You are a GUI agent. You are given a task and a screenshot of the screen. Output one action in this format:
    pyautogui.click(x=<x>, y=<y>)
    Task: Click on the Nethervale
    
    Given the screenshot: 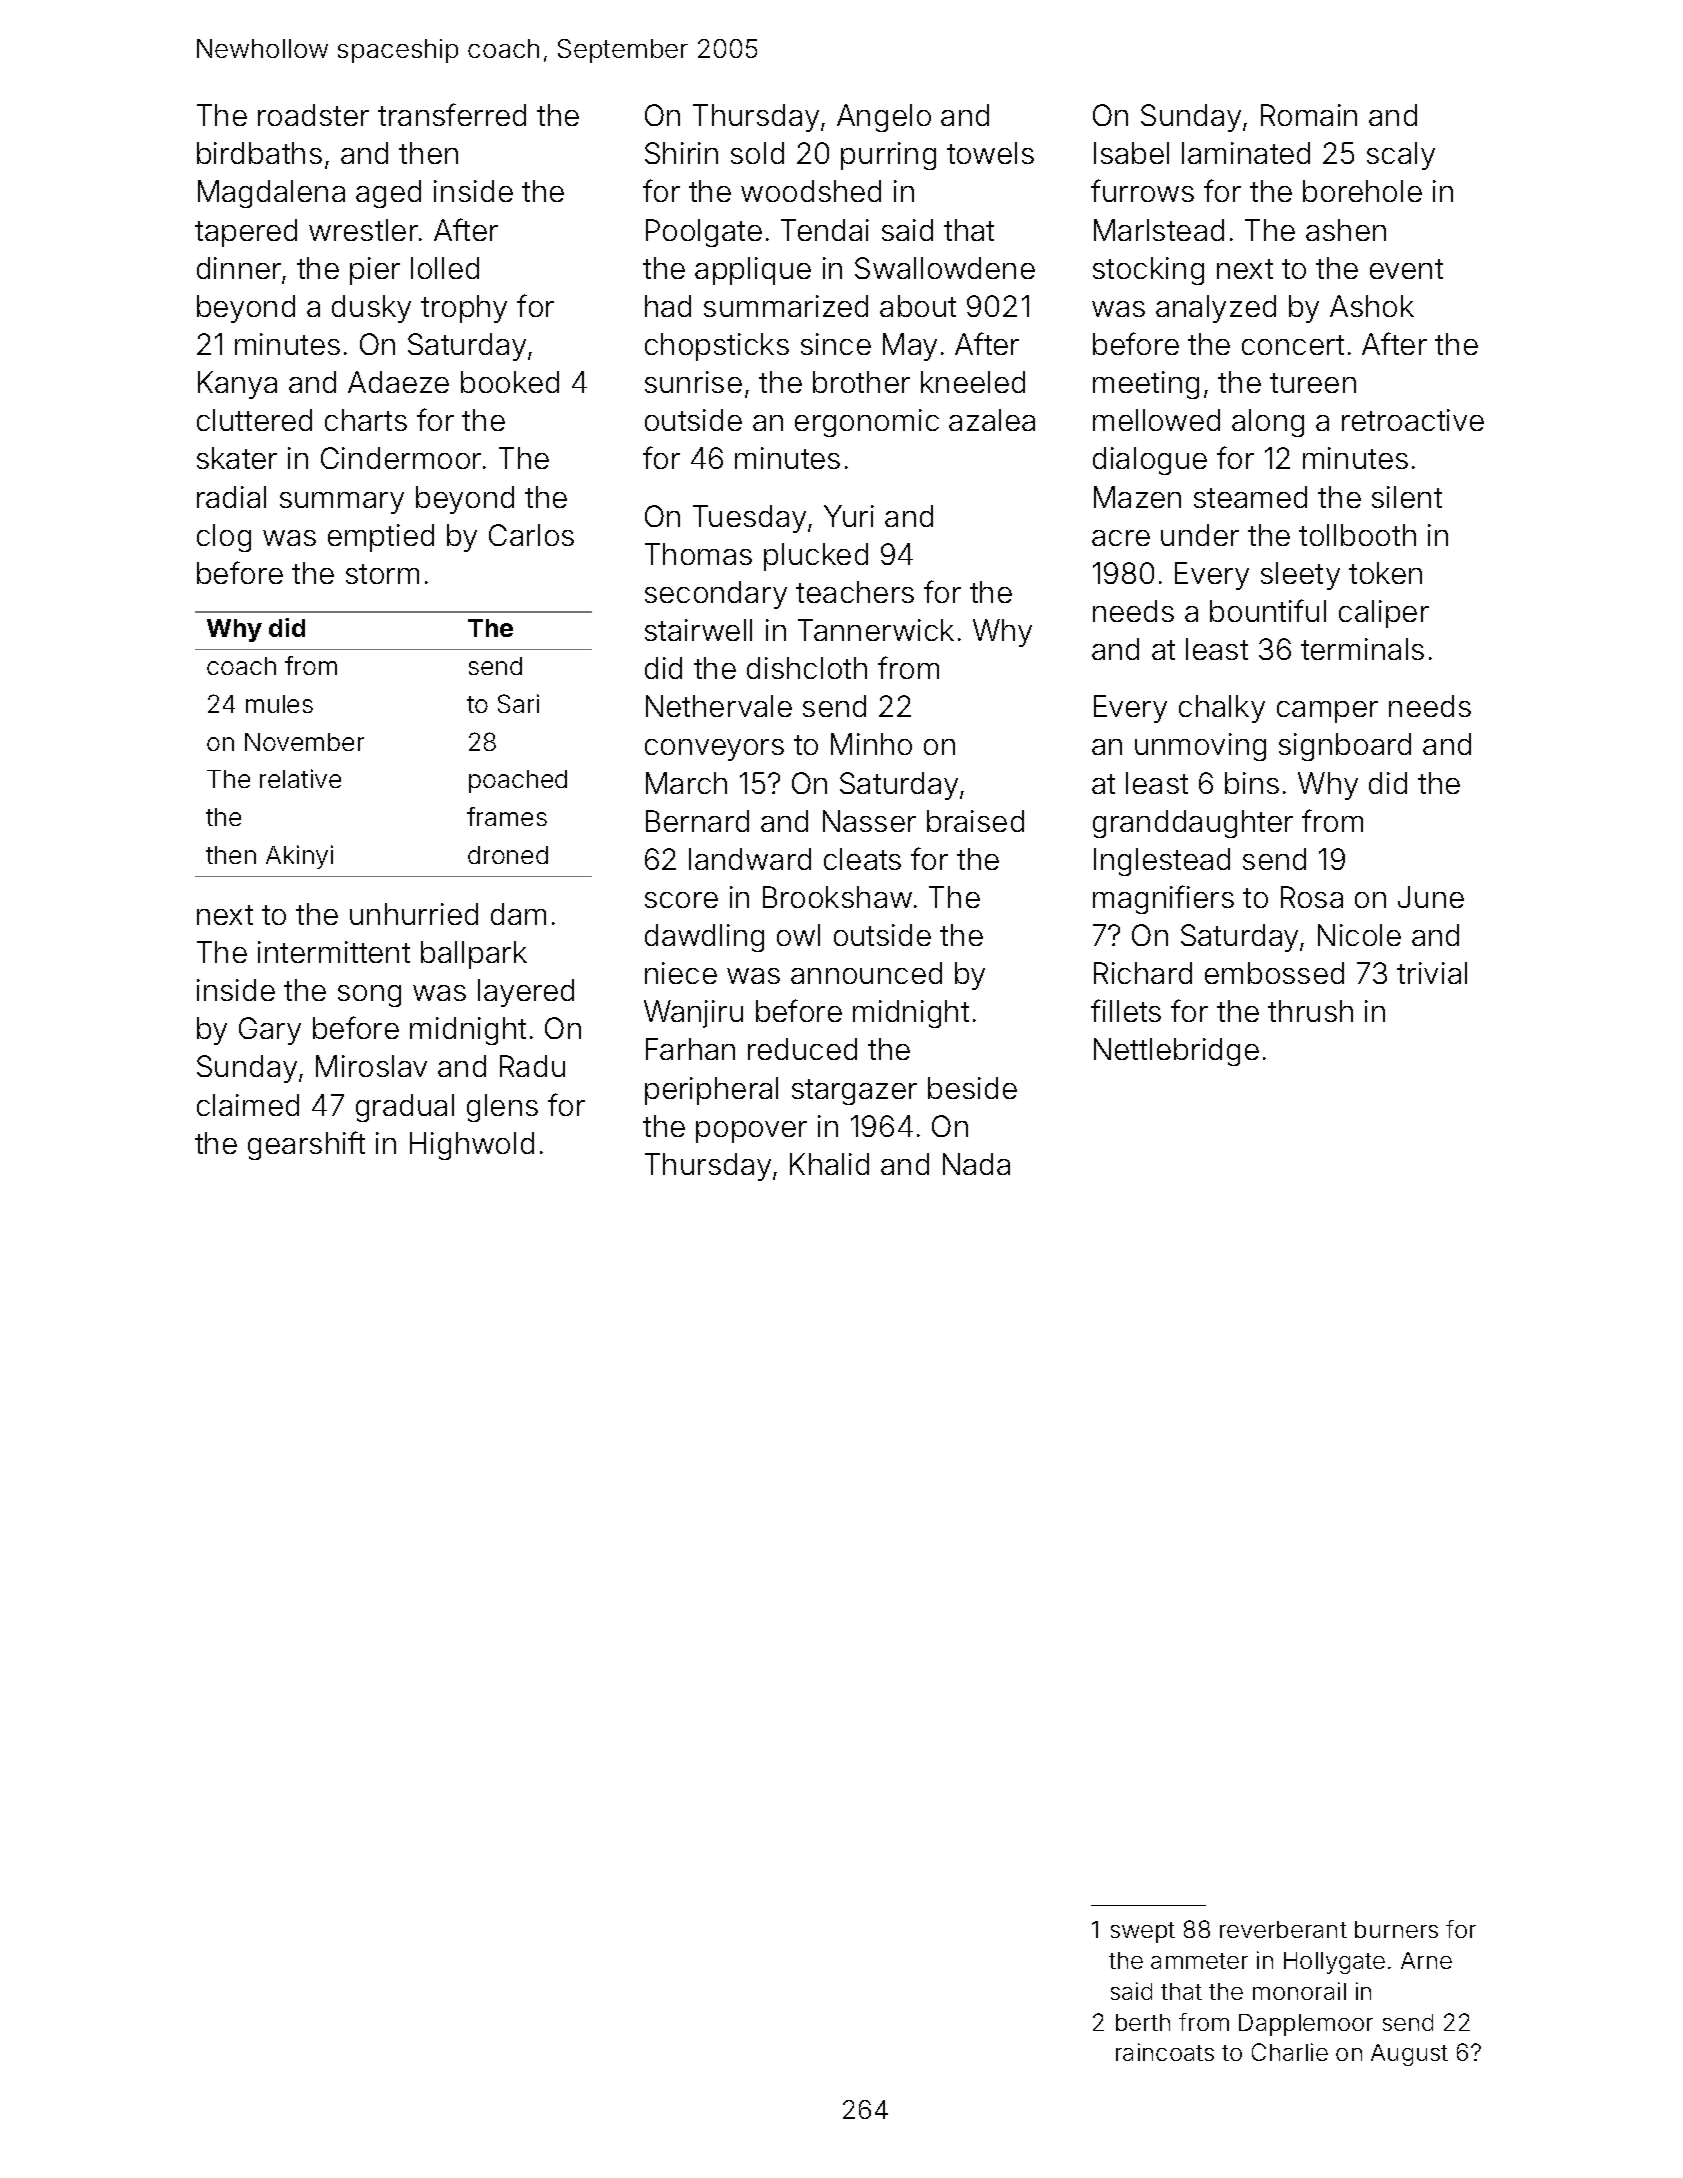 What is the action you would take?
    pyautogui.click(x=719, y=706)
